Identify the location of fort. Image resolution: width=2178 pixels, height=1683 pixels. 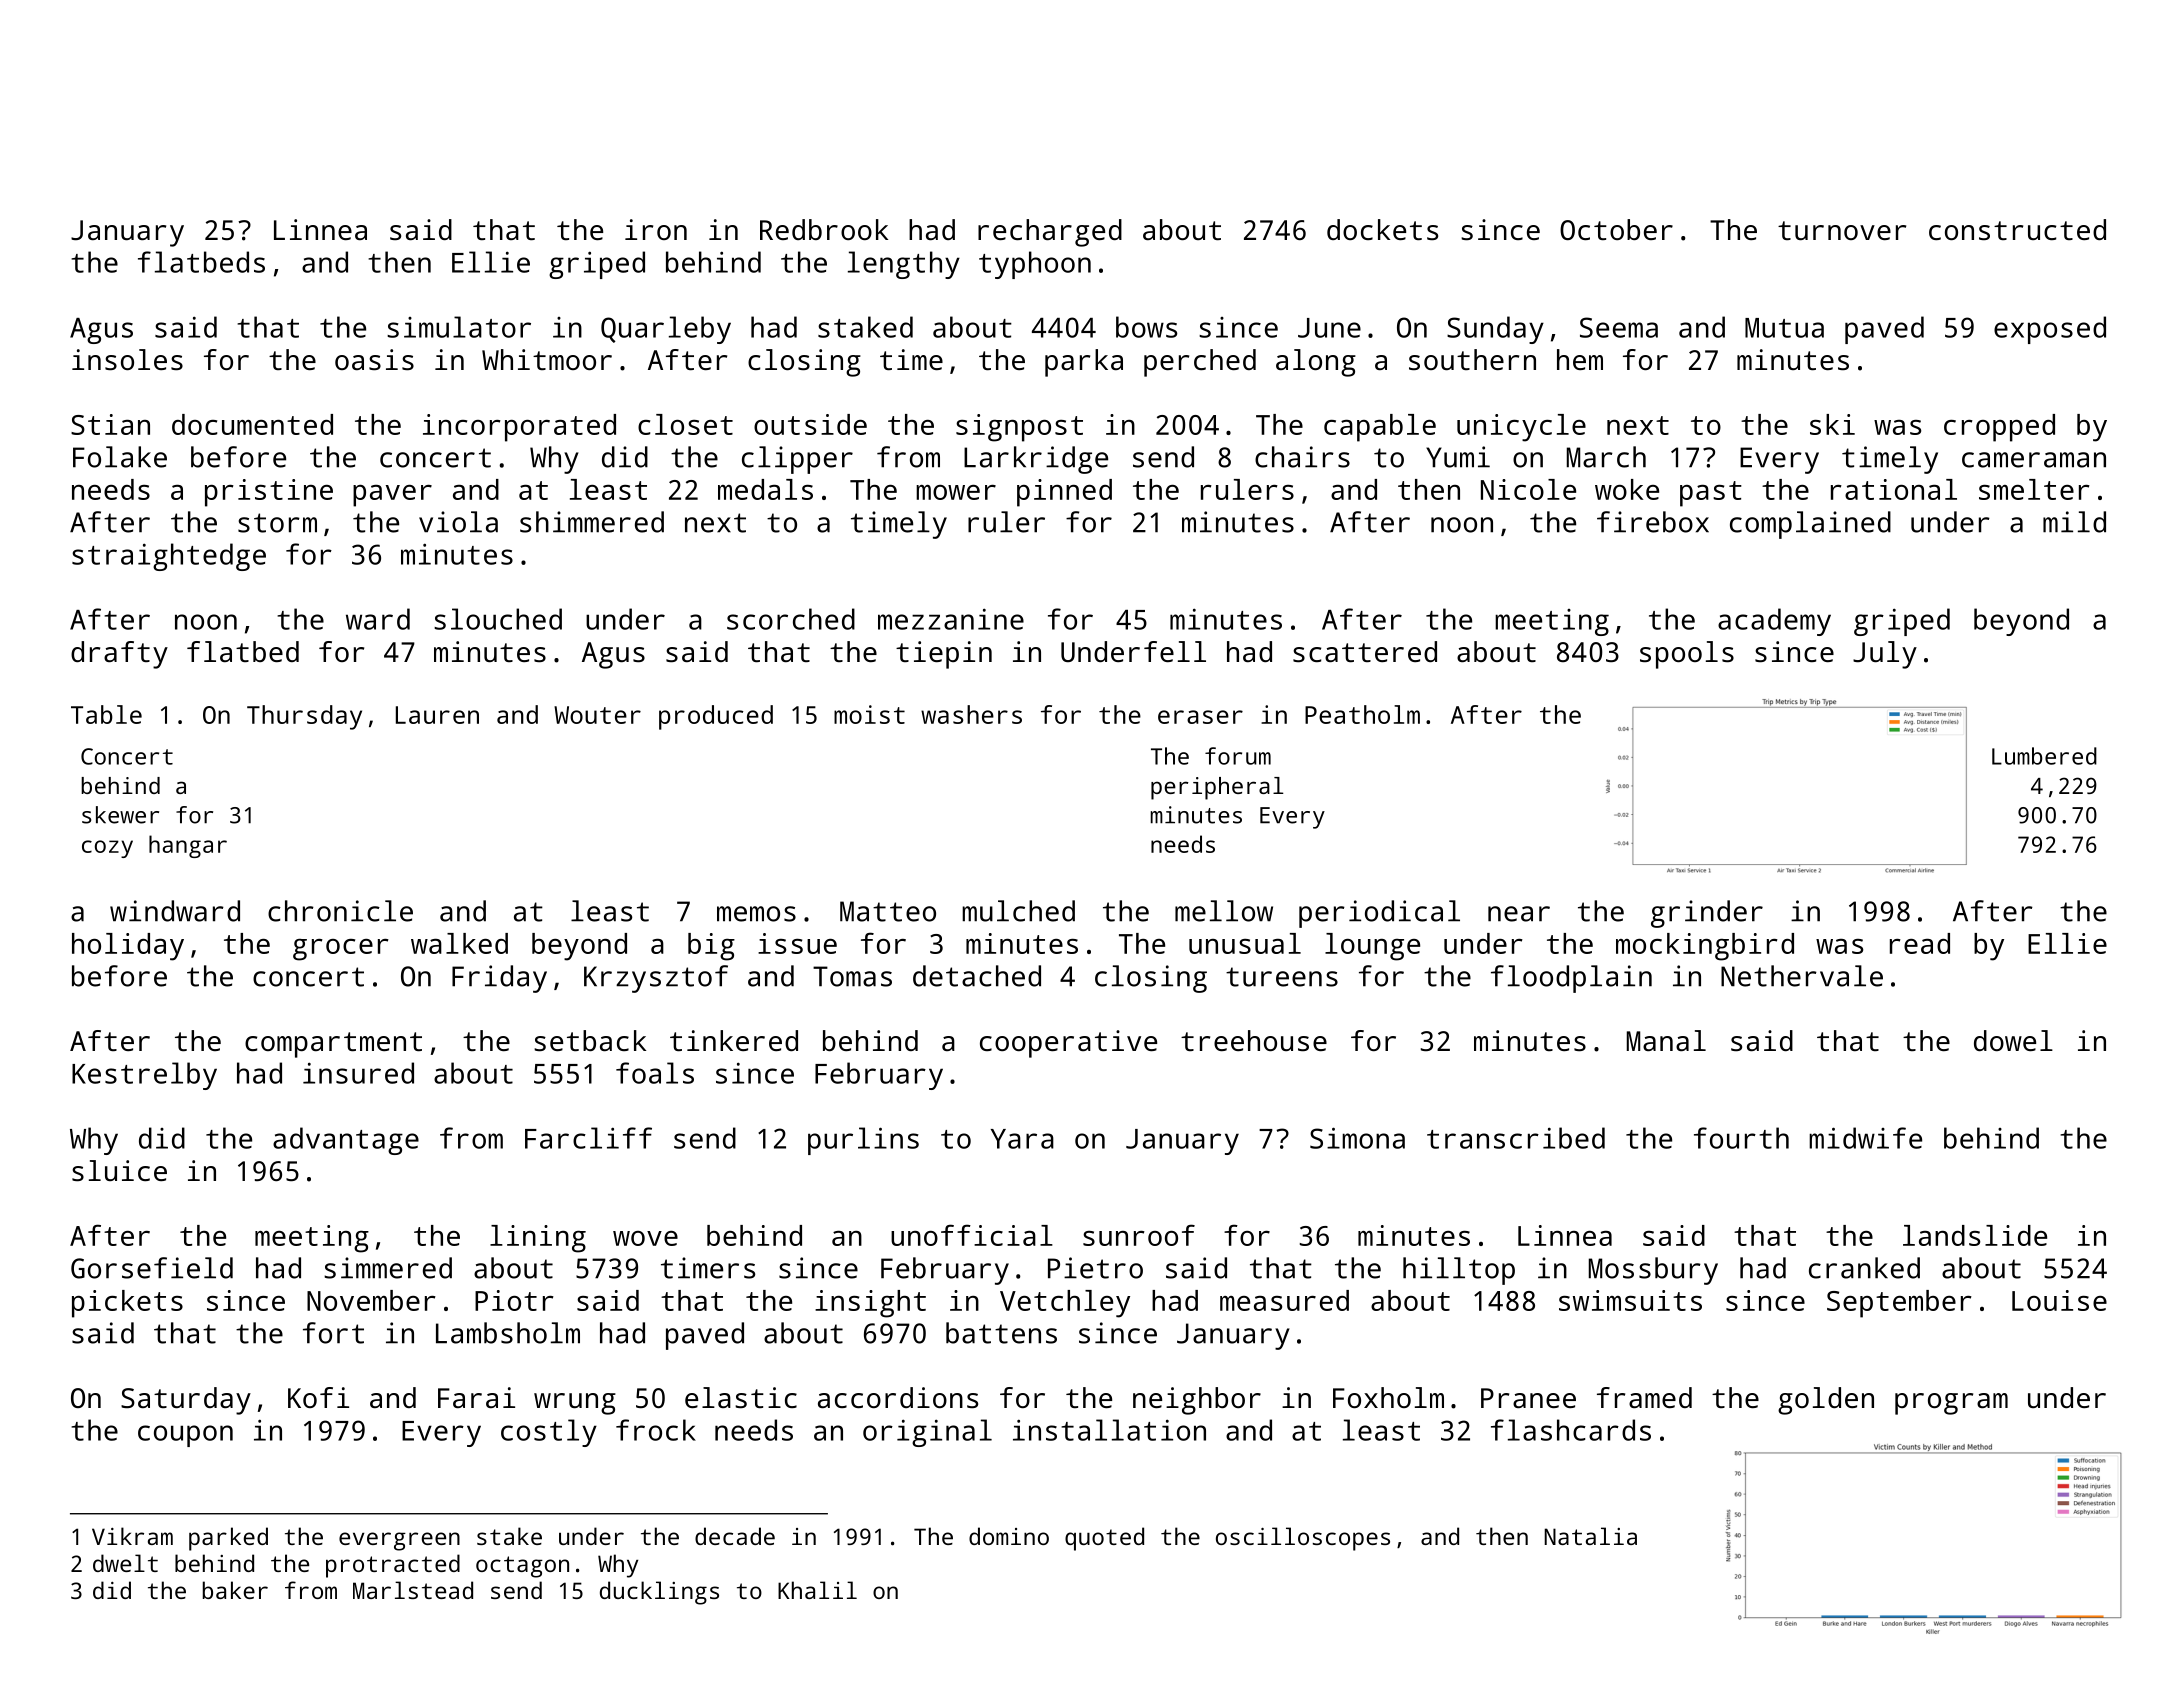
(333, 1333).
